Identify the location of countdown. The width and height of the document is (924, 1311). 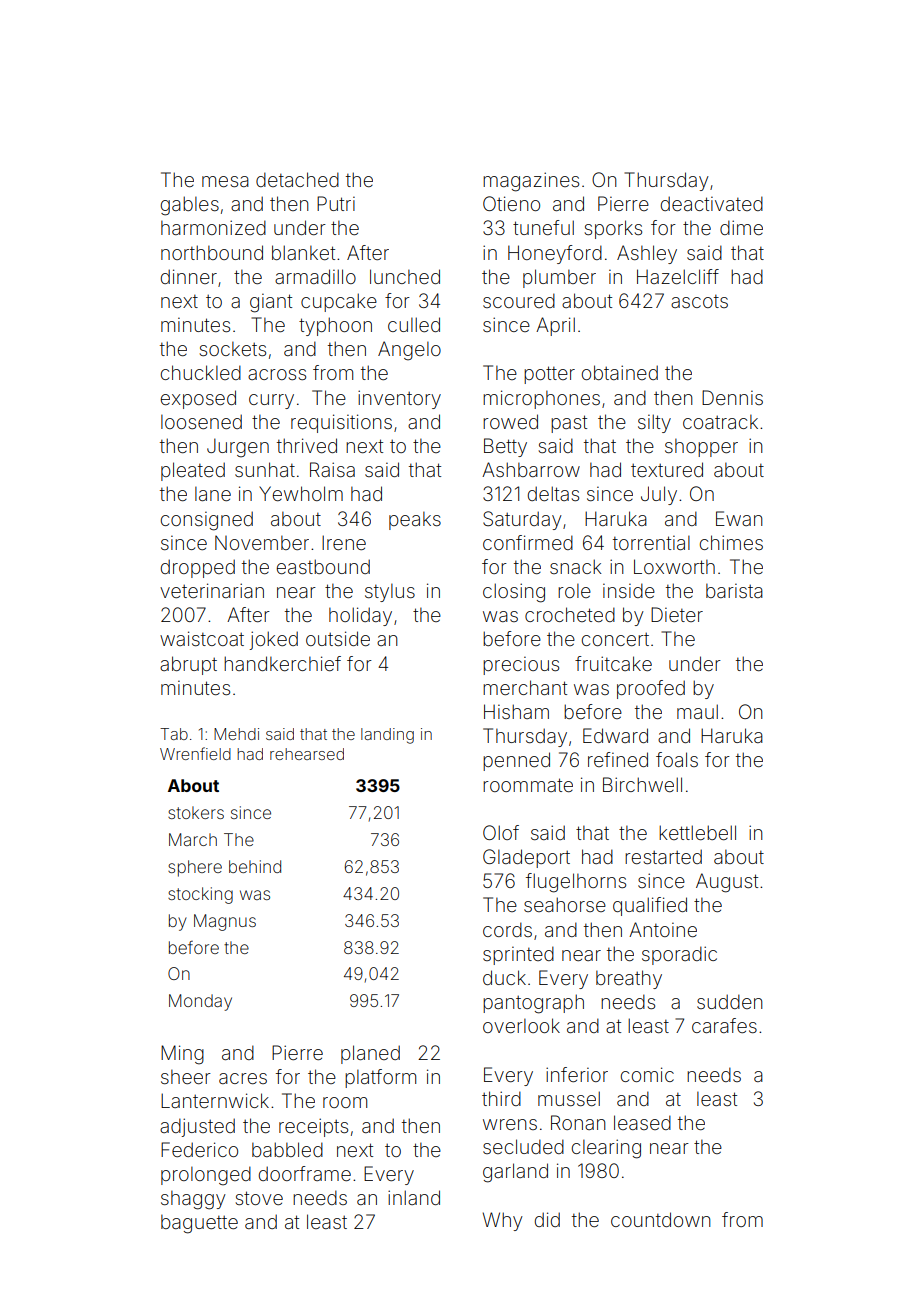
(661, 1219).
